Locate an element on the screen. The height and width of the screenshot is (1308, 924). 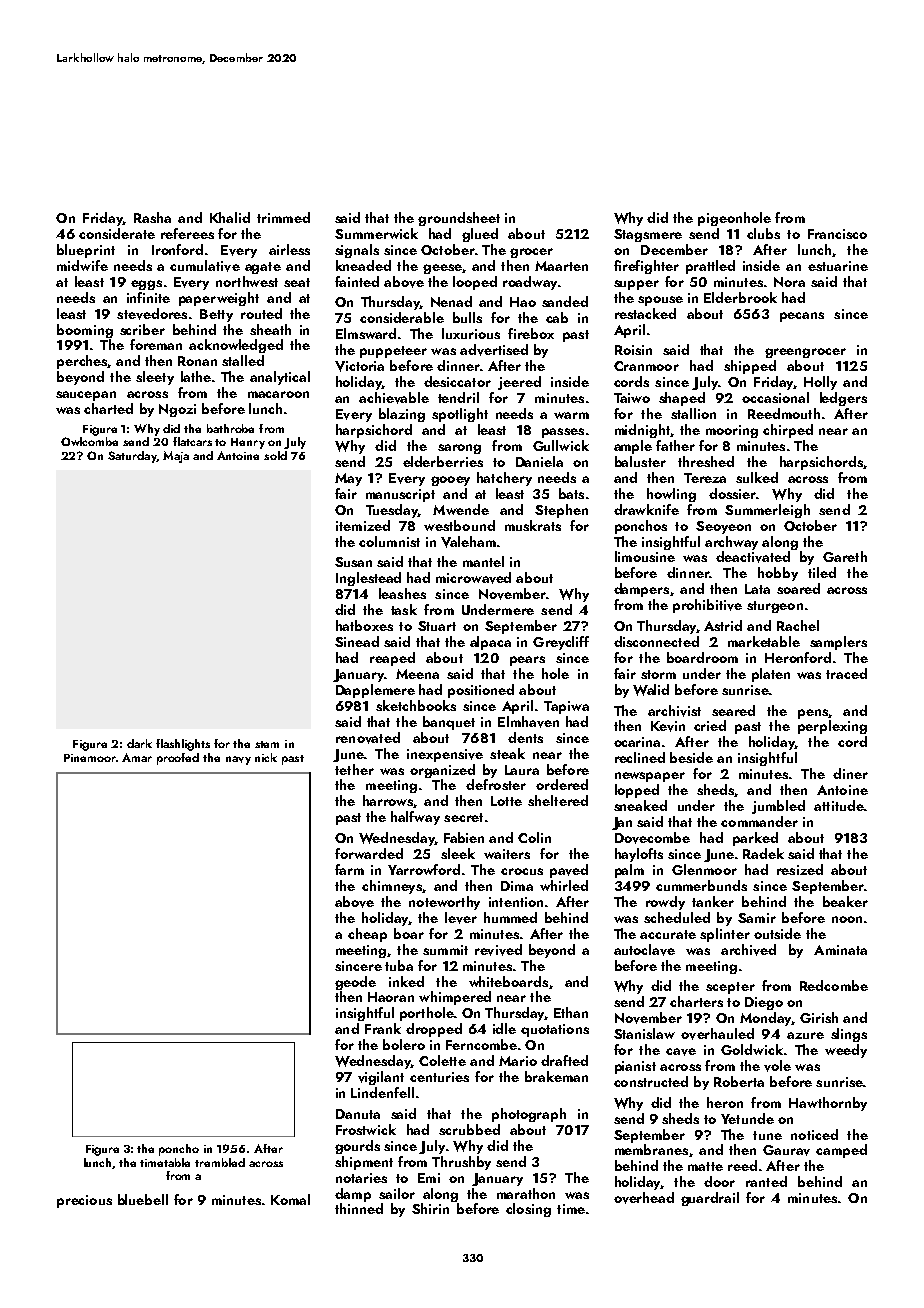
Saturday is located at coordinates (132, 457).
